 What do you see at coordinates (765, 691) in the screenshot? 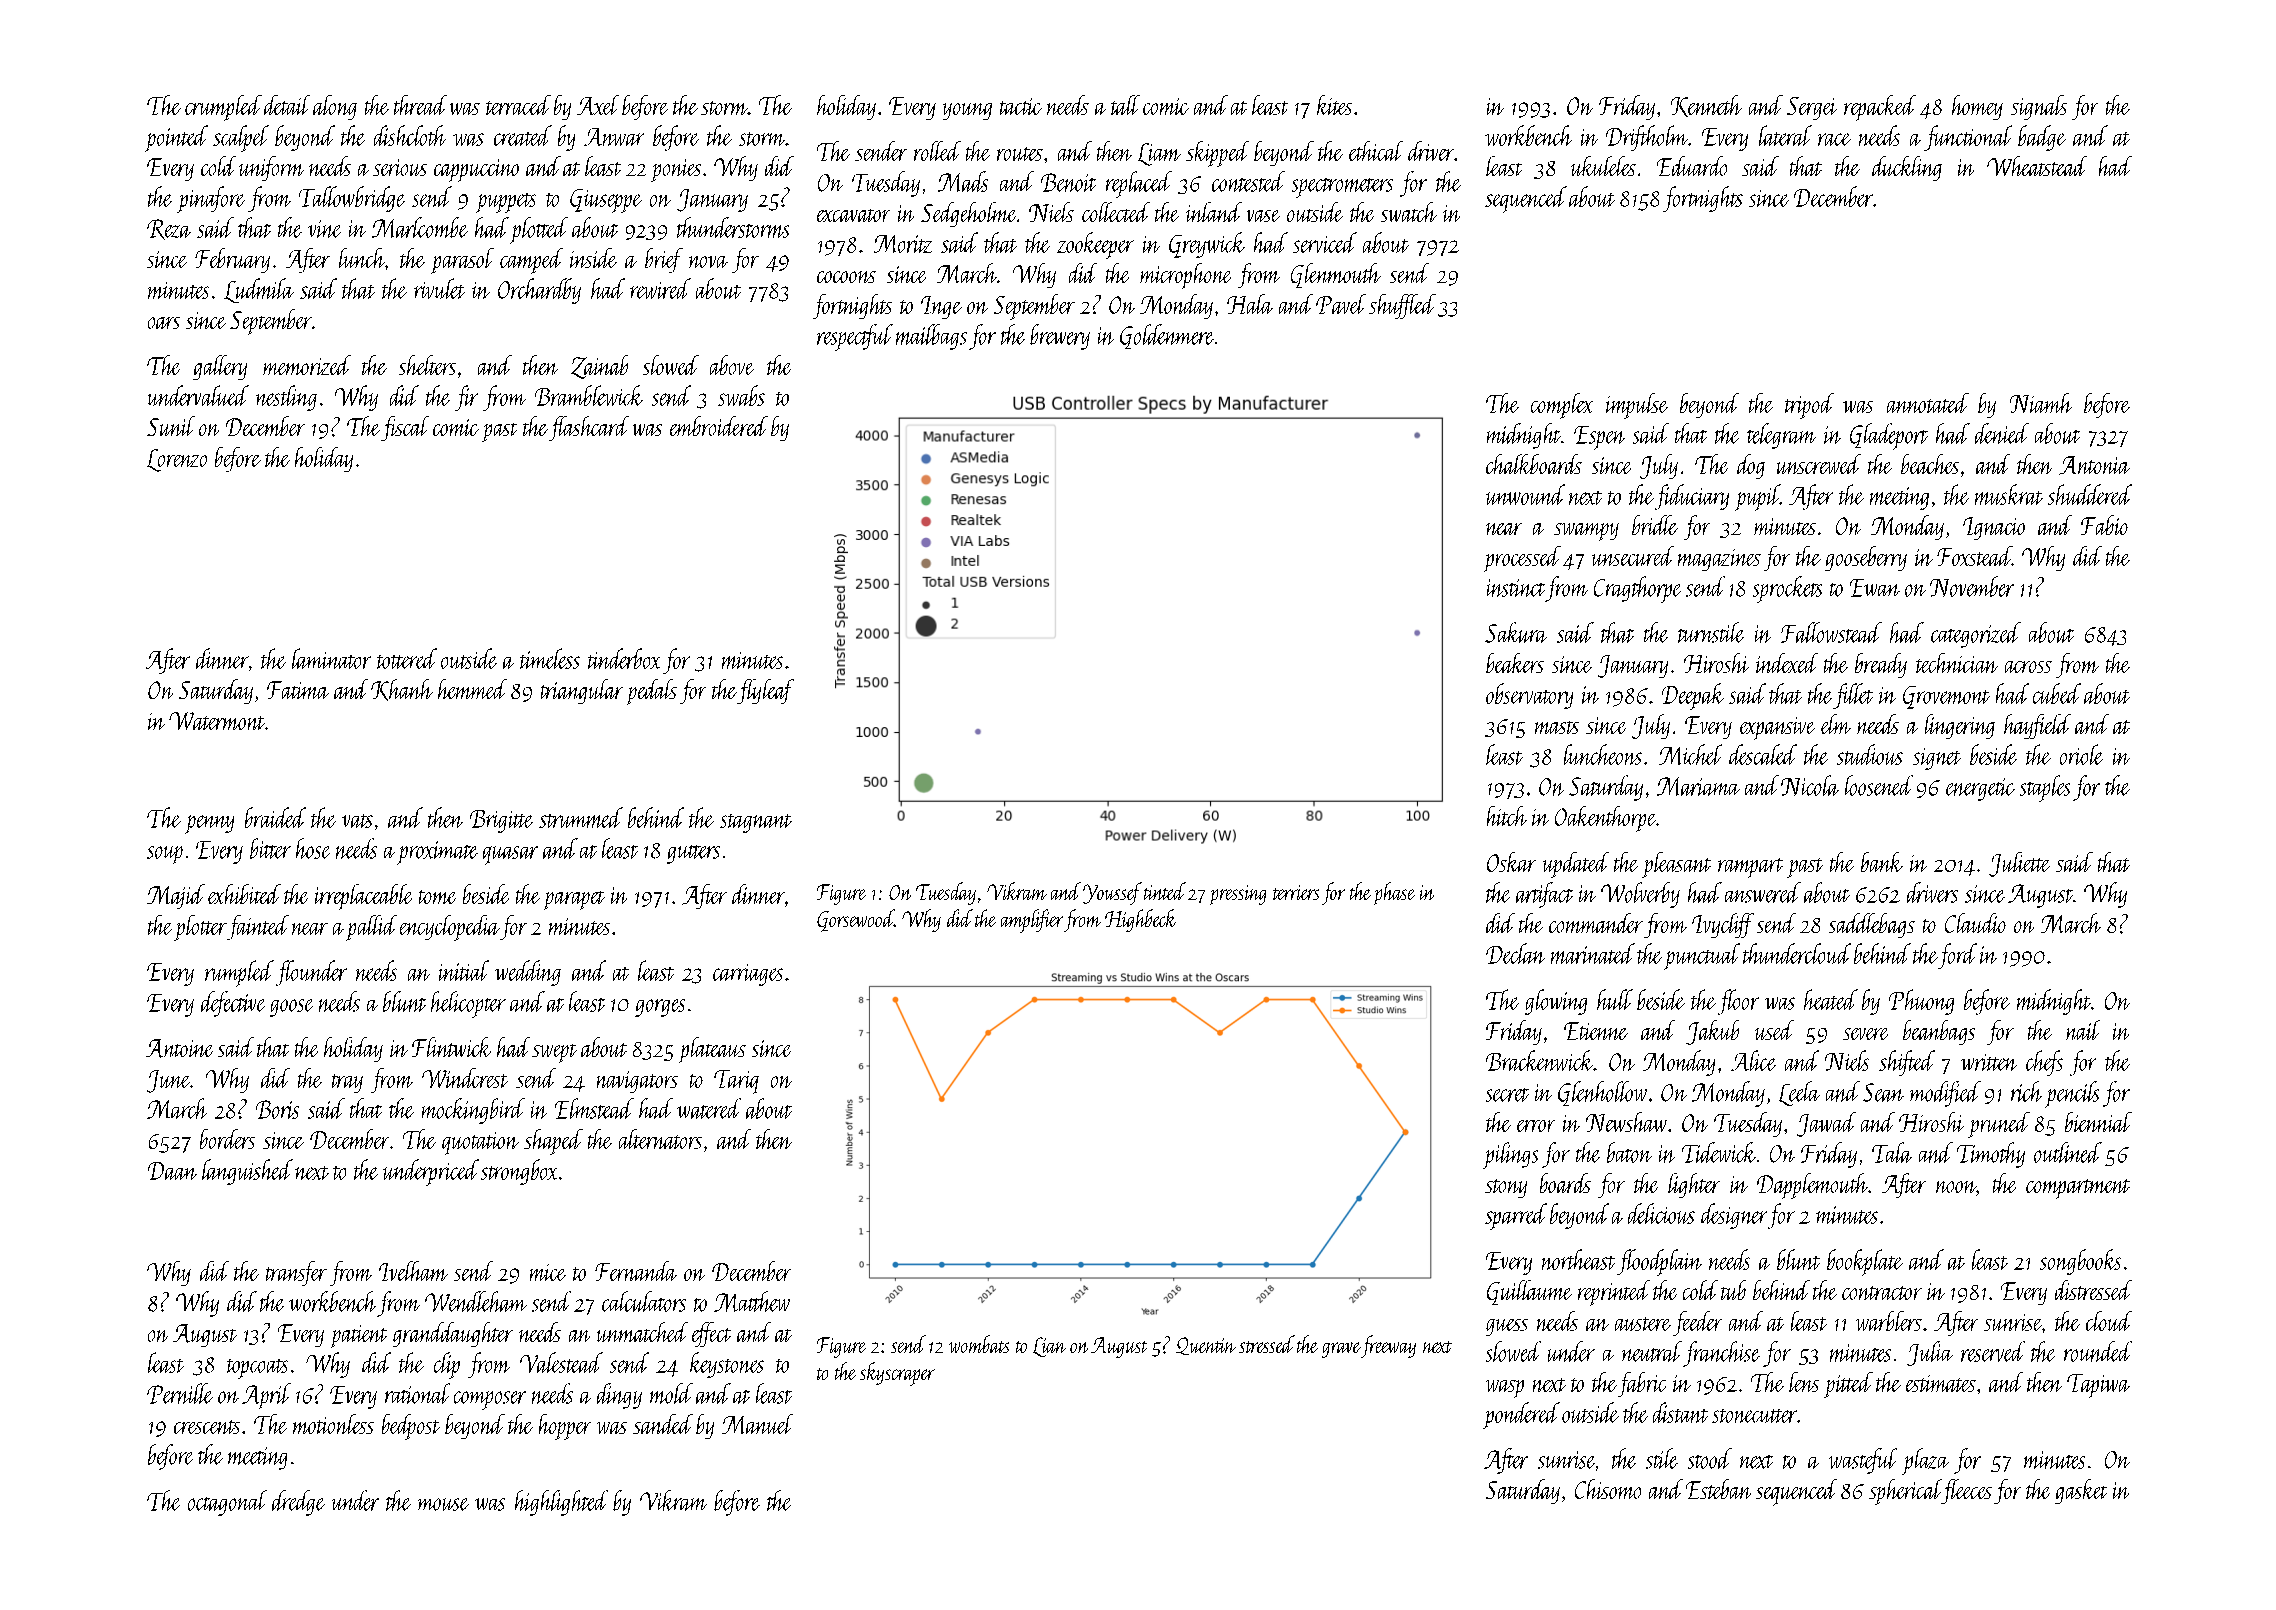
I see `flyleaf` at bounding box center [765, 691].
